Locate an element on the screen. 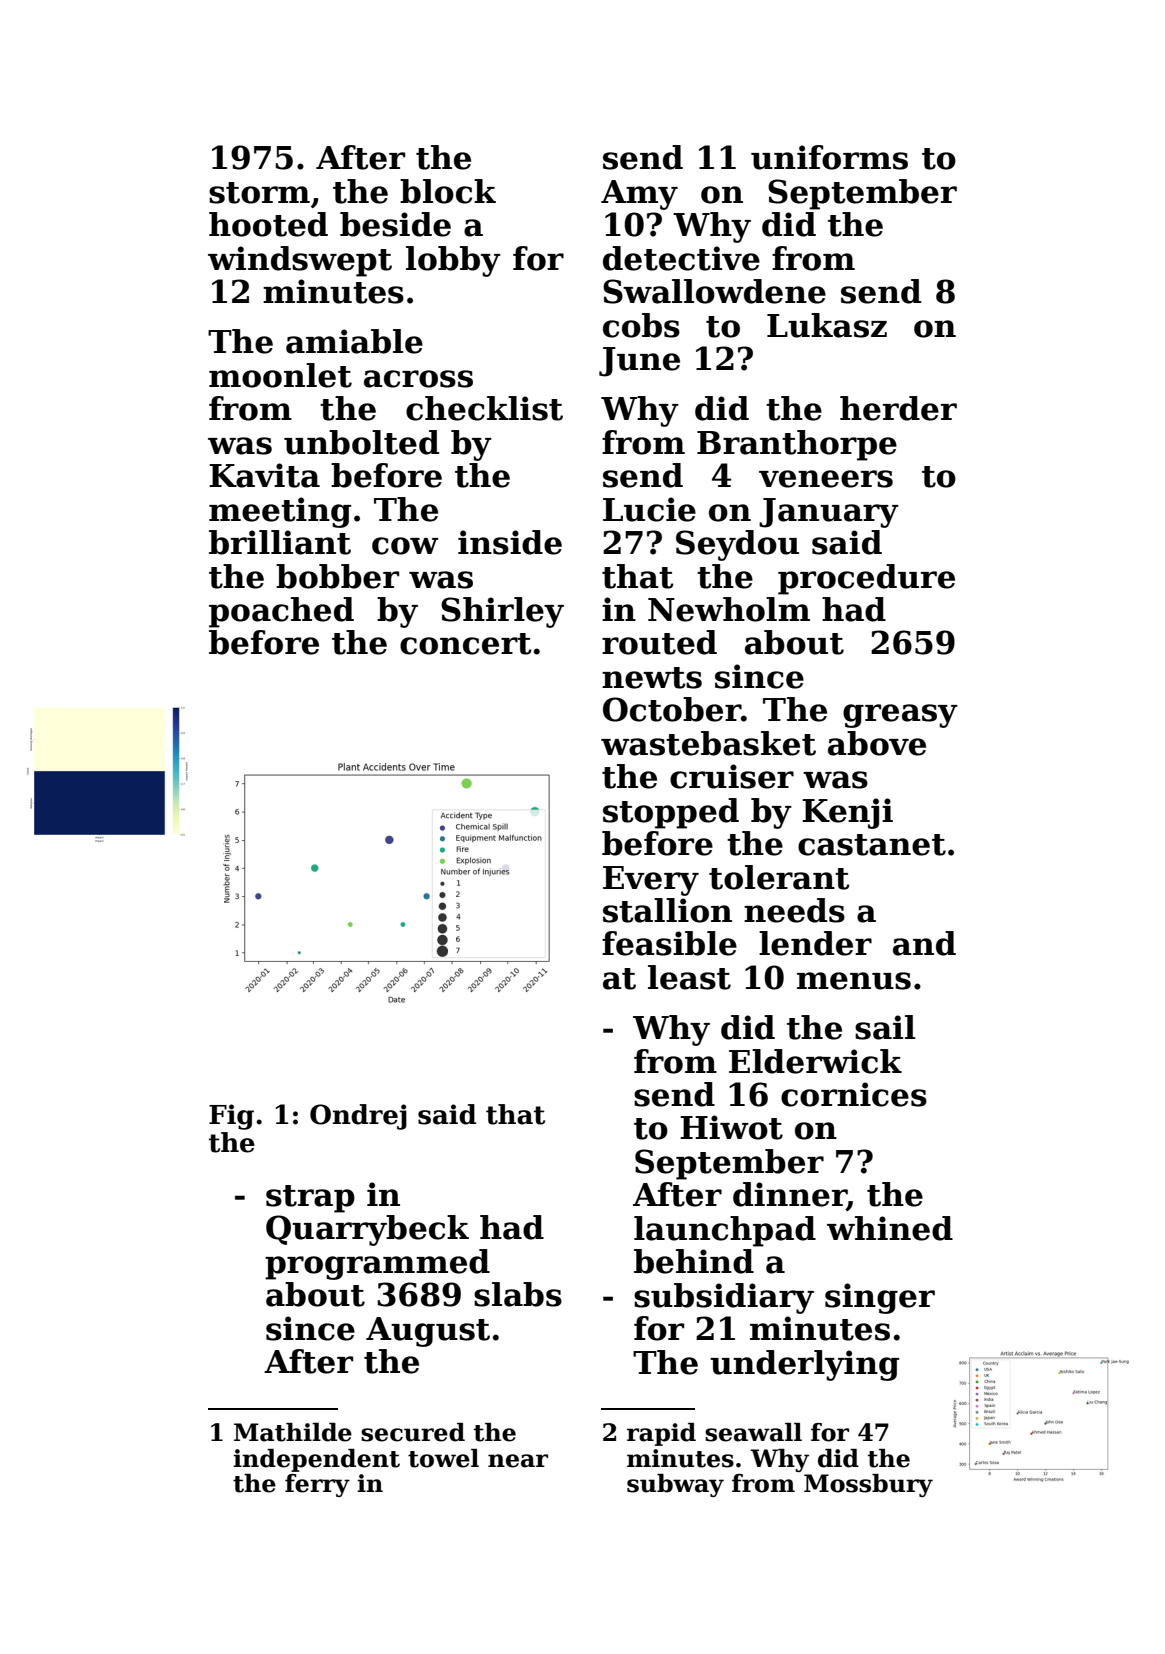  menus is located at coordinates (854, 981).
